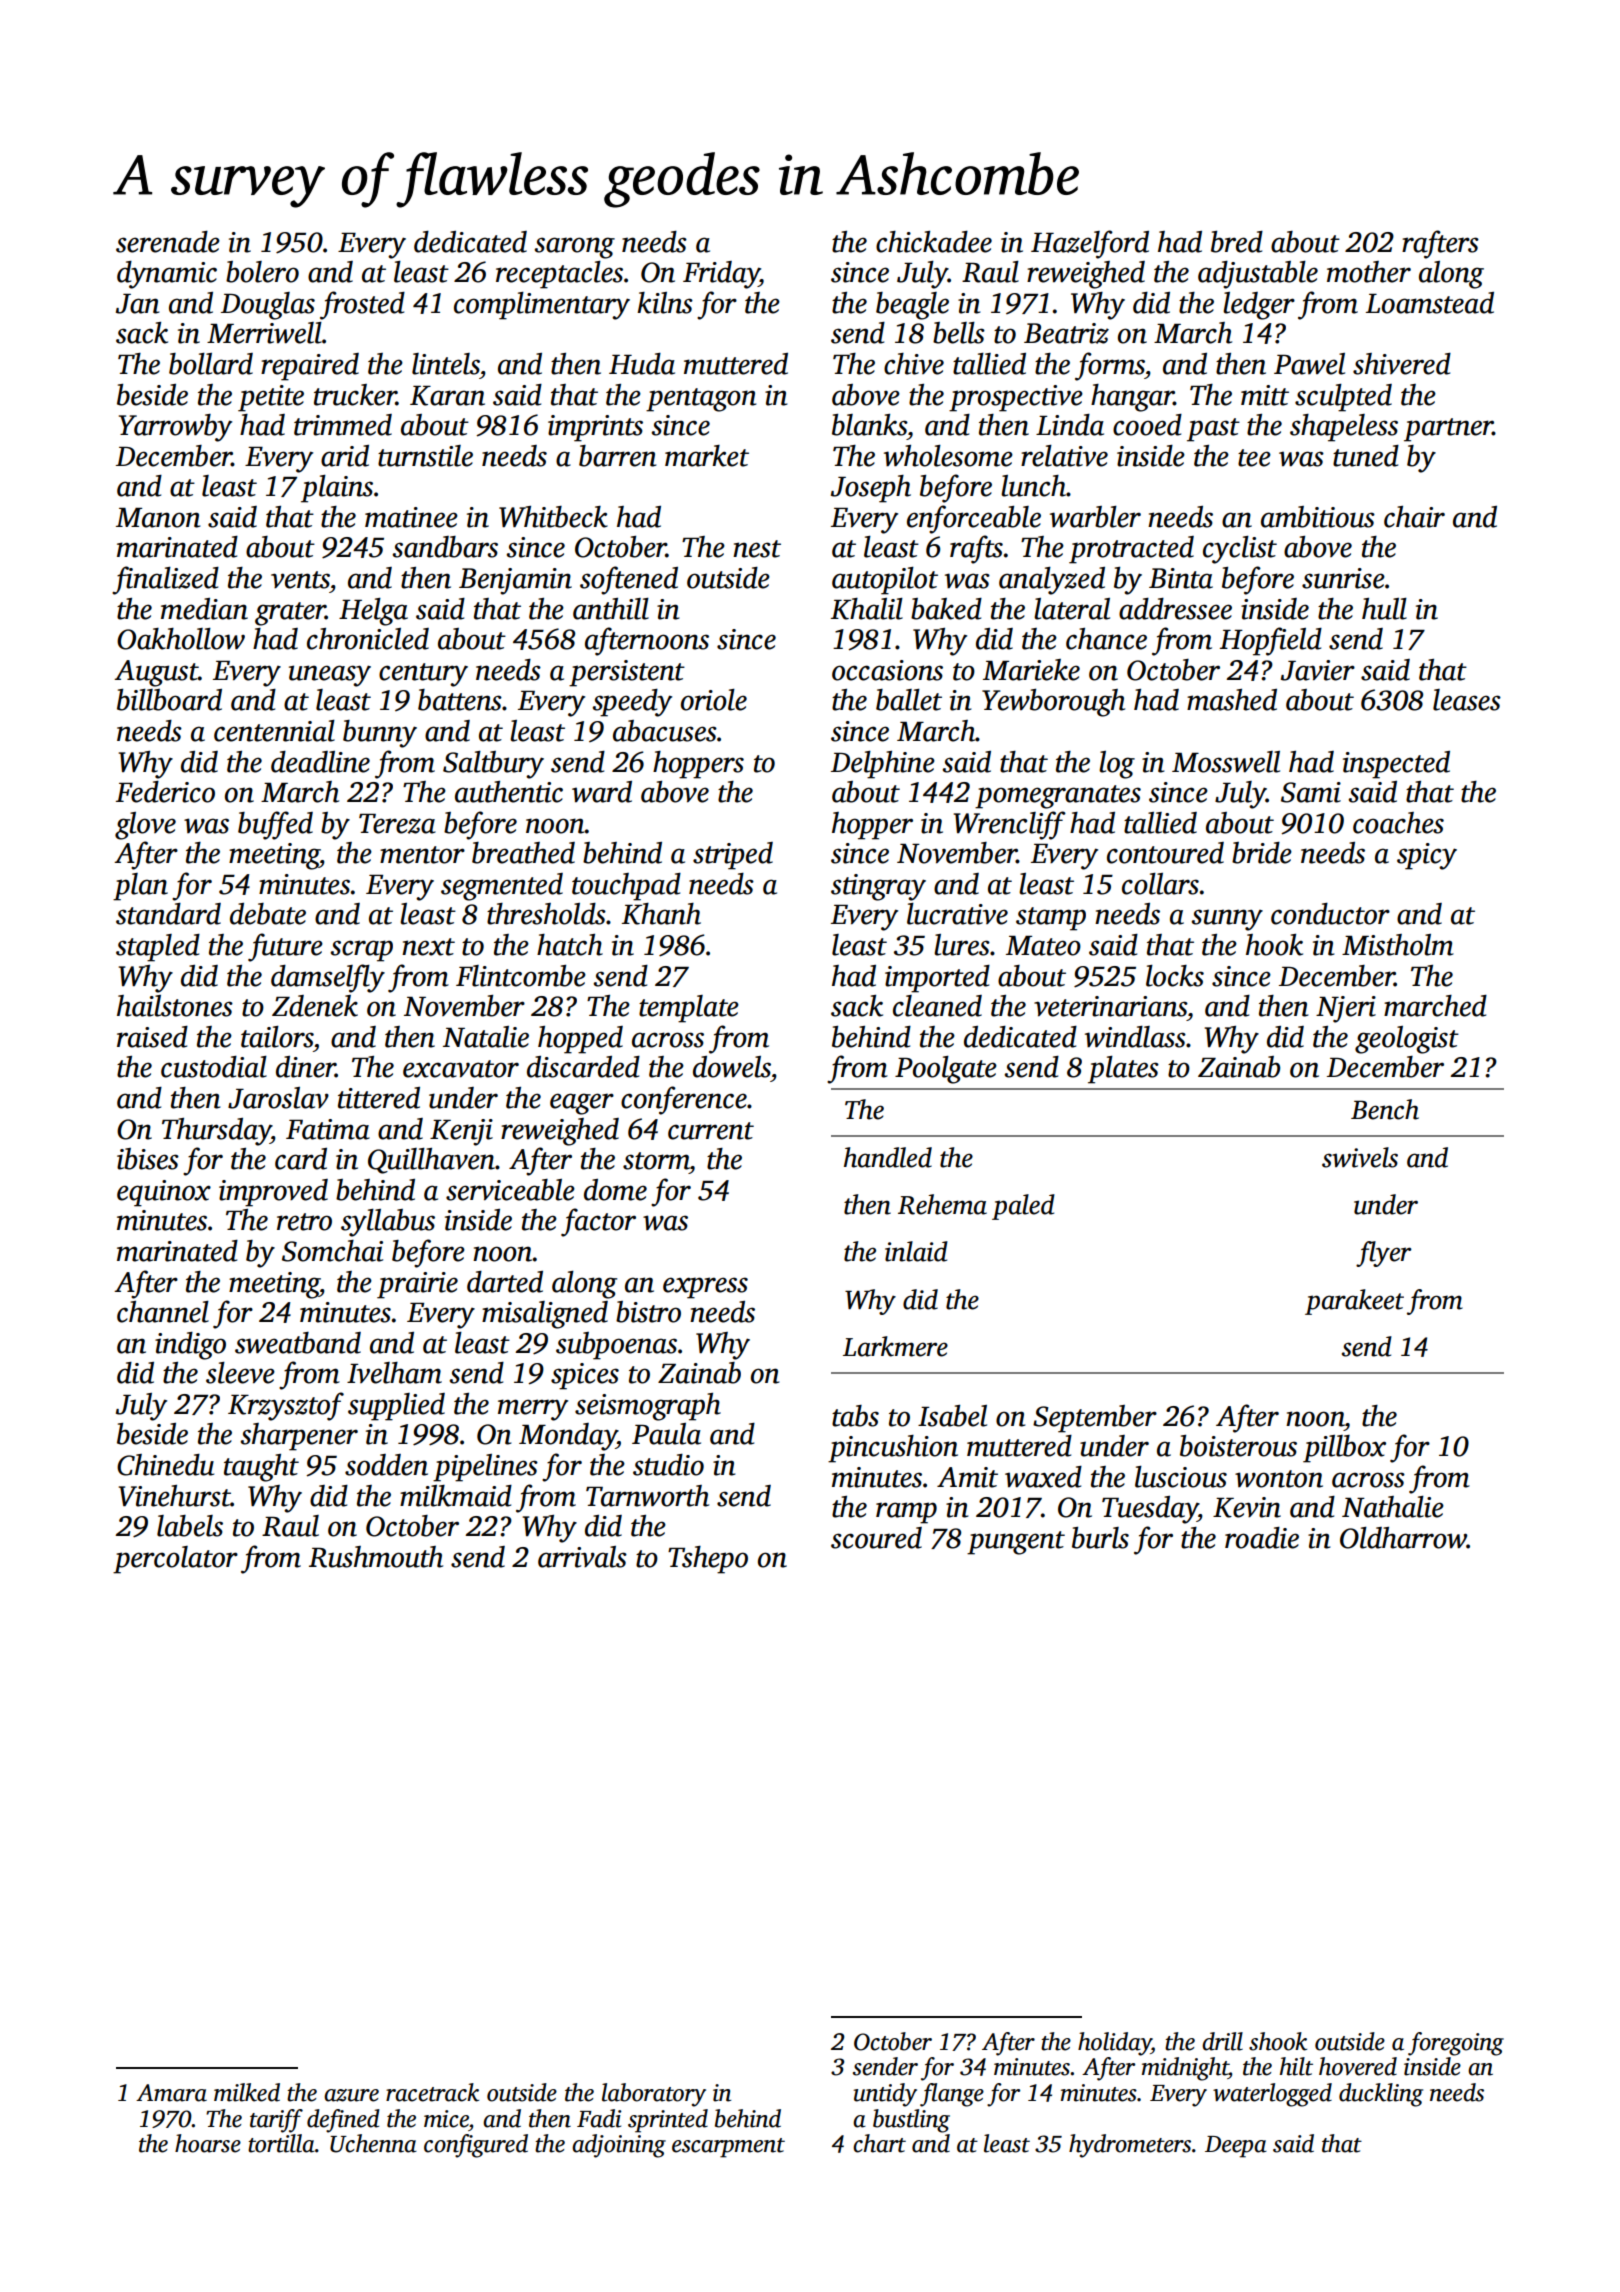 The width and height of the page is (1620, 2292). What do you see at coordinates (1165, 853) in the page?
I see `contoured` at bounding box center [1165, 853].
